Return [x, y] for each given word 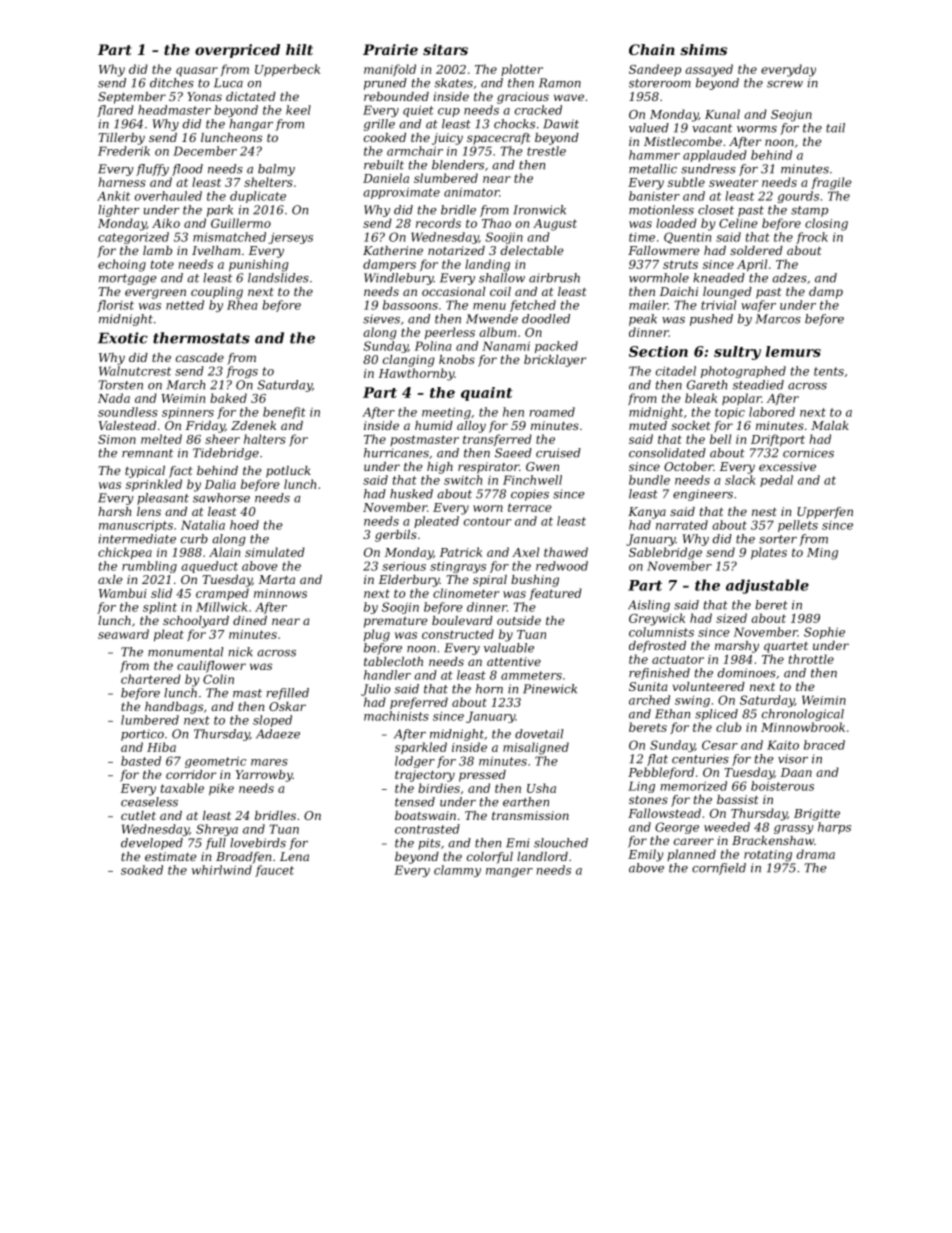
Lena [294, 856]
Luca [228, 83]
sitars [445, 49]
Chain [652, 49]
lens [149, 511]
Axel [525, 552]
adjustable [767, 586]
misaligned [536, 748]
